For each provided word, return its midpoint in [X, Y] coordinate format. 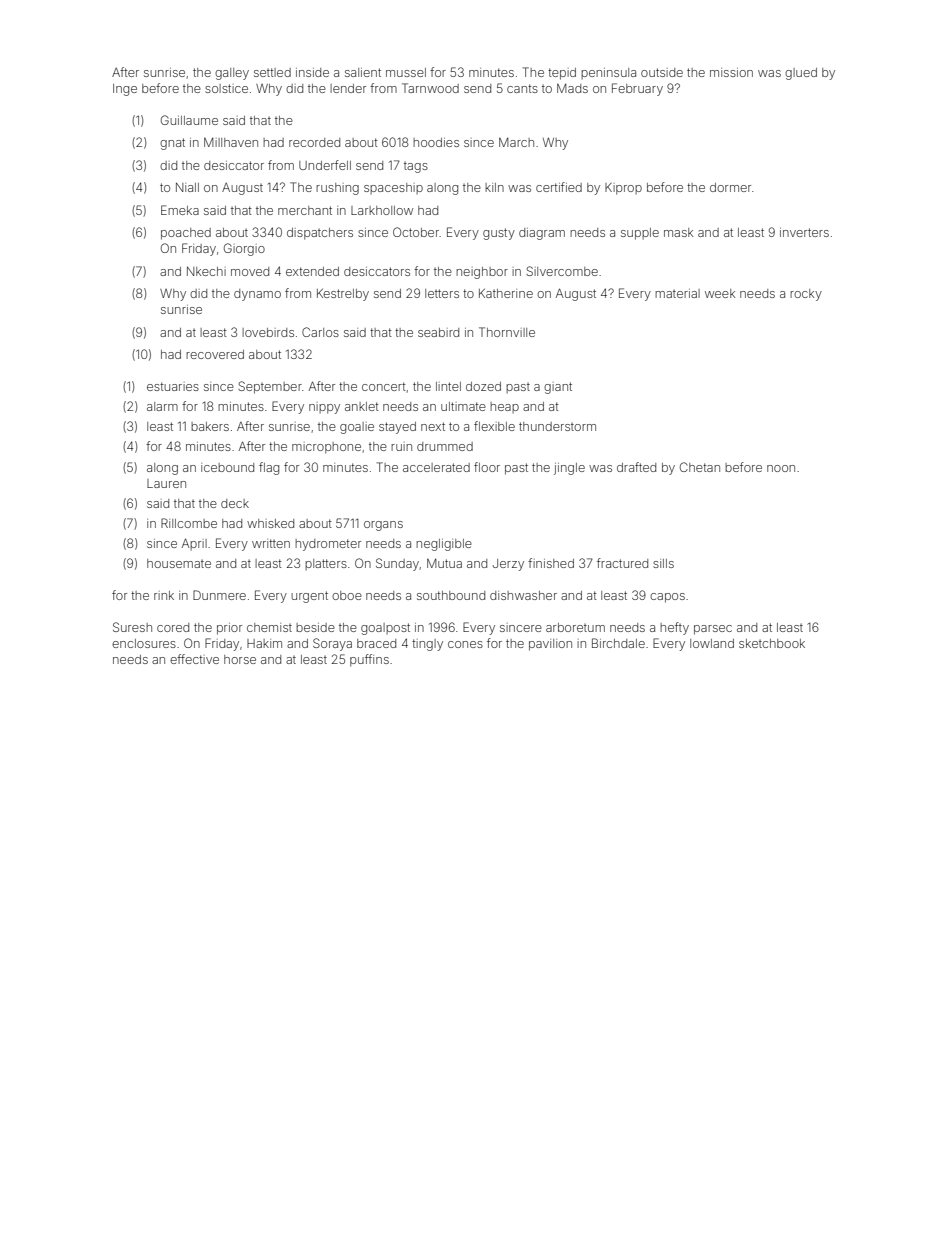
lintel [448, 386]
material [677, 293]
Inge [125, 90]
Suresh [132, 627]
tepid [562, 74]
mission [731, 72]
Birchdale [618, 643]
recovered [215, 354]
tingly [427, 645]
